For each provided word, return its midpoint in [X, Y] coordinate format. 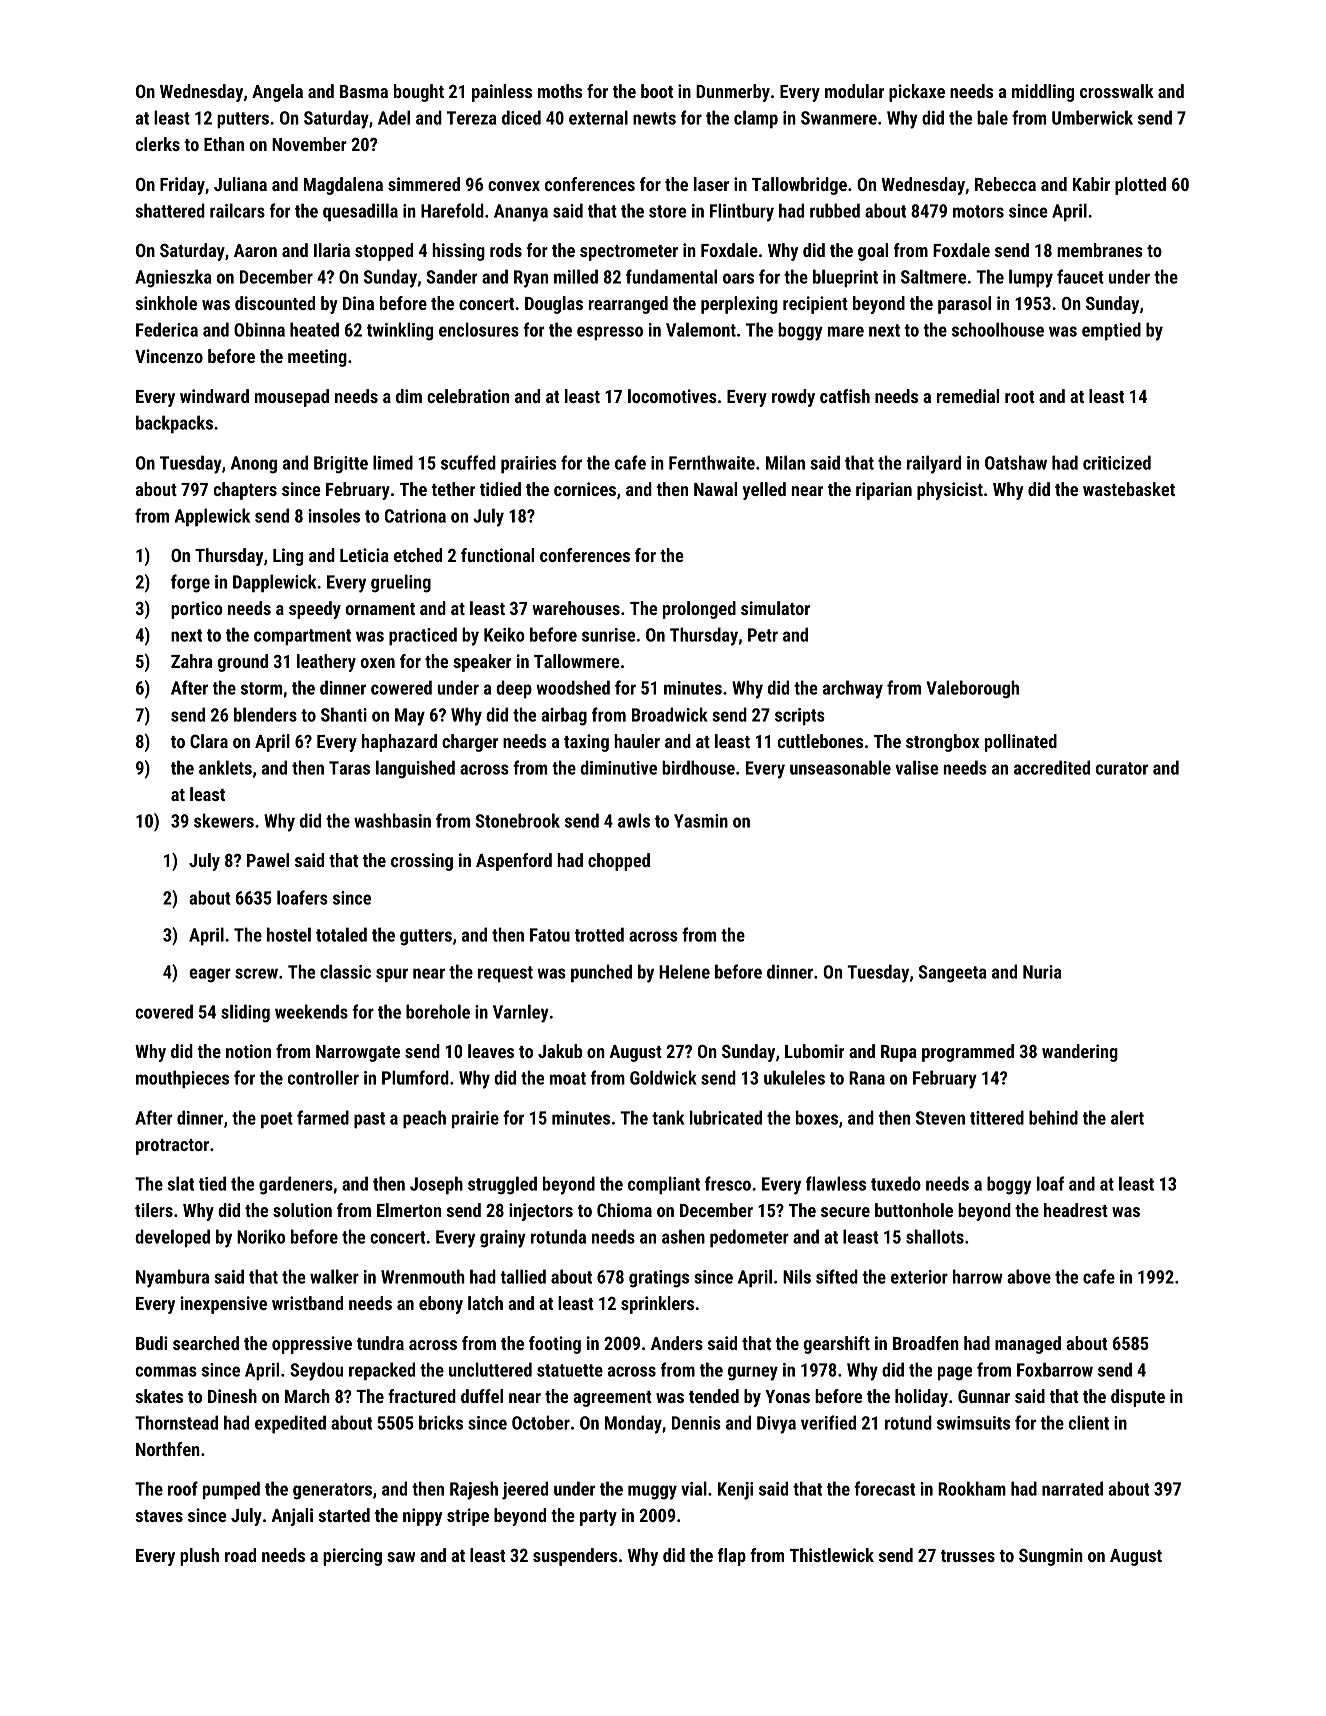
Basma [364, 91]
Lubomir [814, 1051]
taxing [586, 743]
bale [992, 117]
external [598, 117]
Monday [633, 1424]
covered [164, 1011]
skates [159, 1396]
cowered [401, 687]
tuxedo [896, 1183]
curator [1122, 768]
